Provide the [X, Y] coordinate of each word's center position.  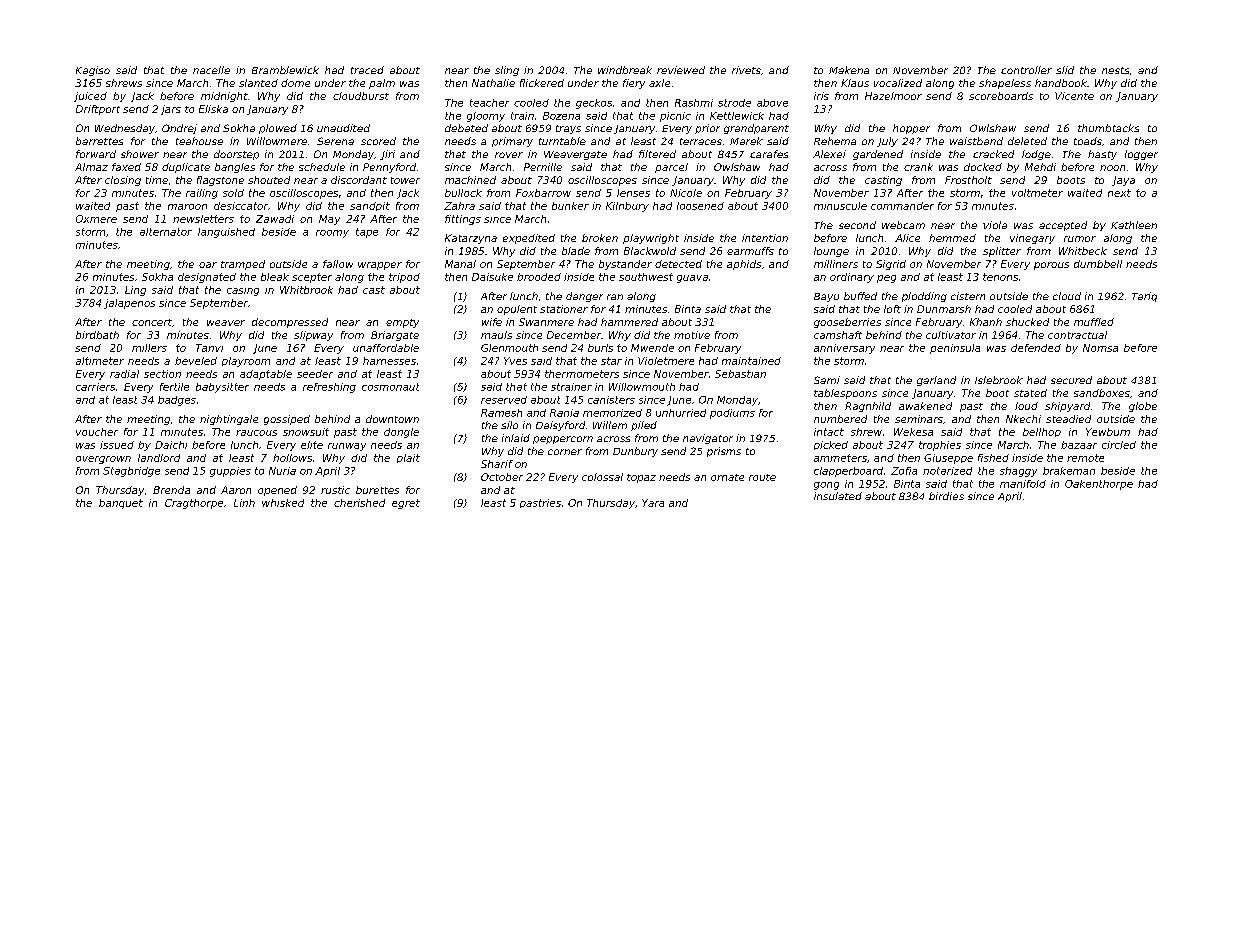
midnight [224, 97]
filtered [657, 154]
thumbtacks [1108, 128]
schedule [322, 167]
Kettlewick [737, 116]
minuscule [840, 206]
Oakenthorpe [1099, 485]
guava [692, 279]
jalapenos [129, 304]
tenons [1000, 277]
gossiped [287, 420]
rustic [335, 490]
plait [408, 458]
